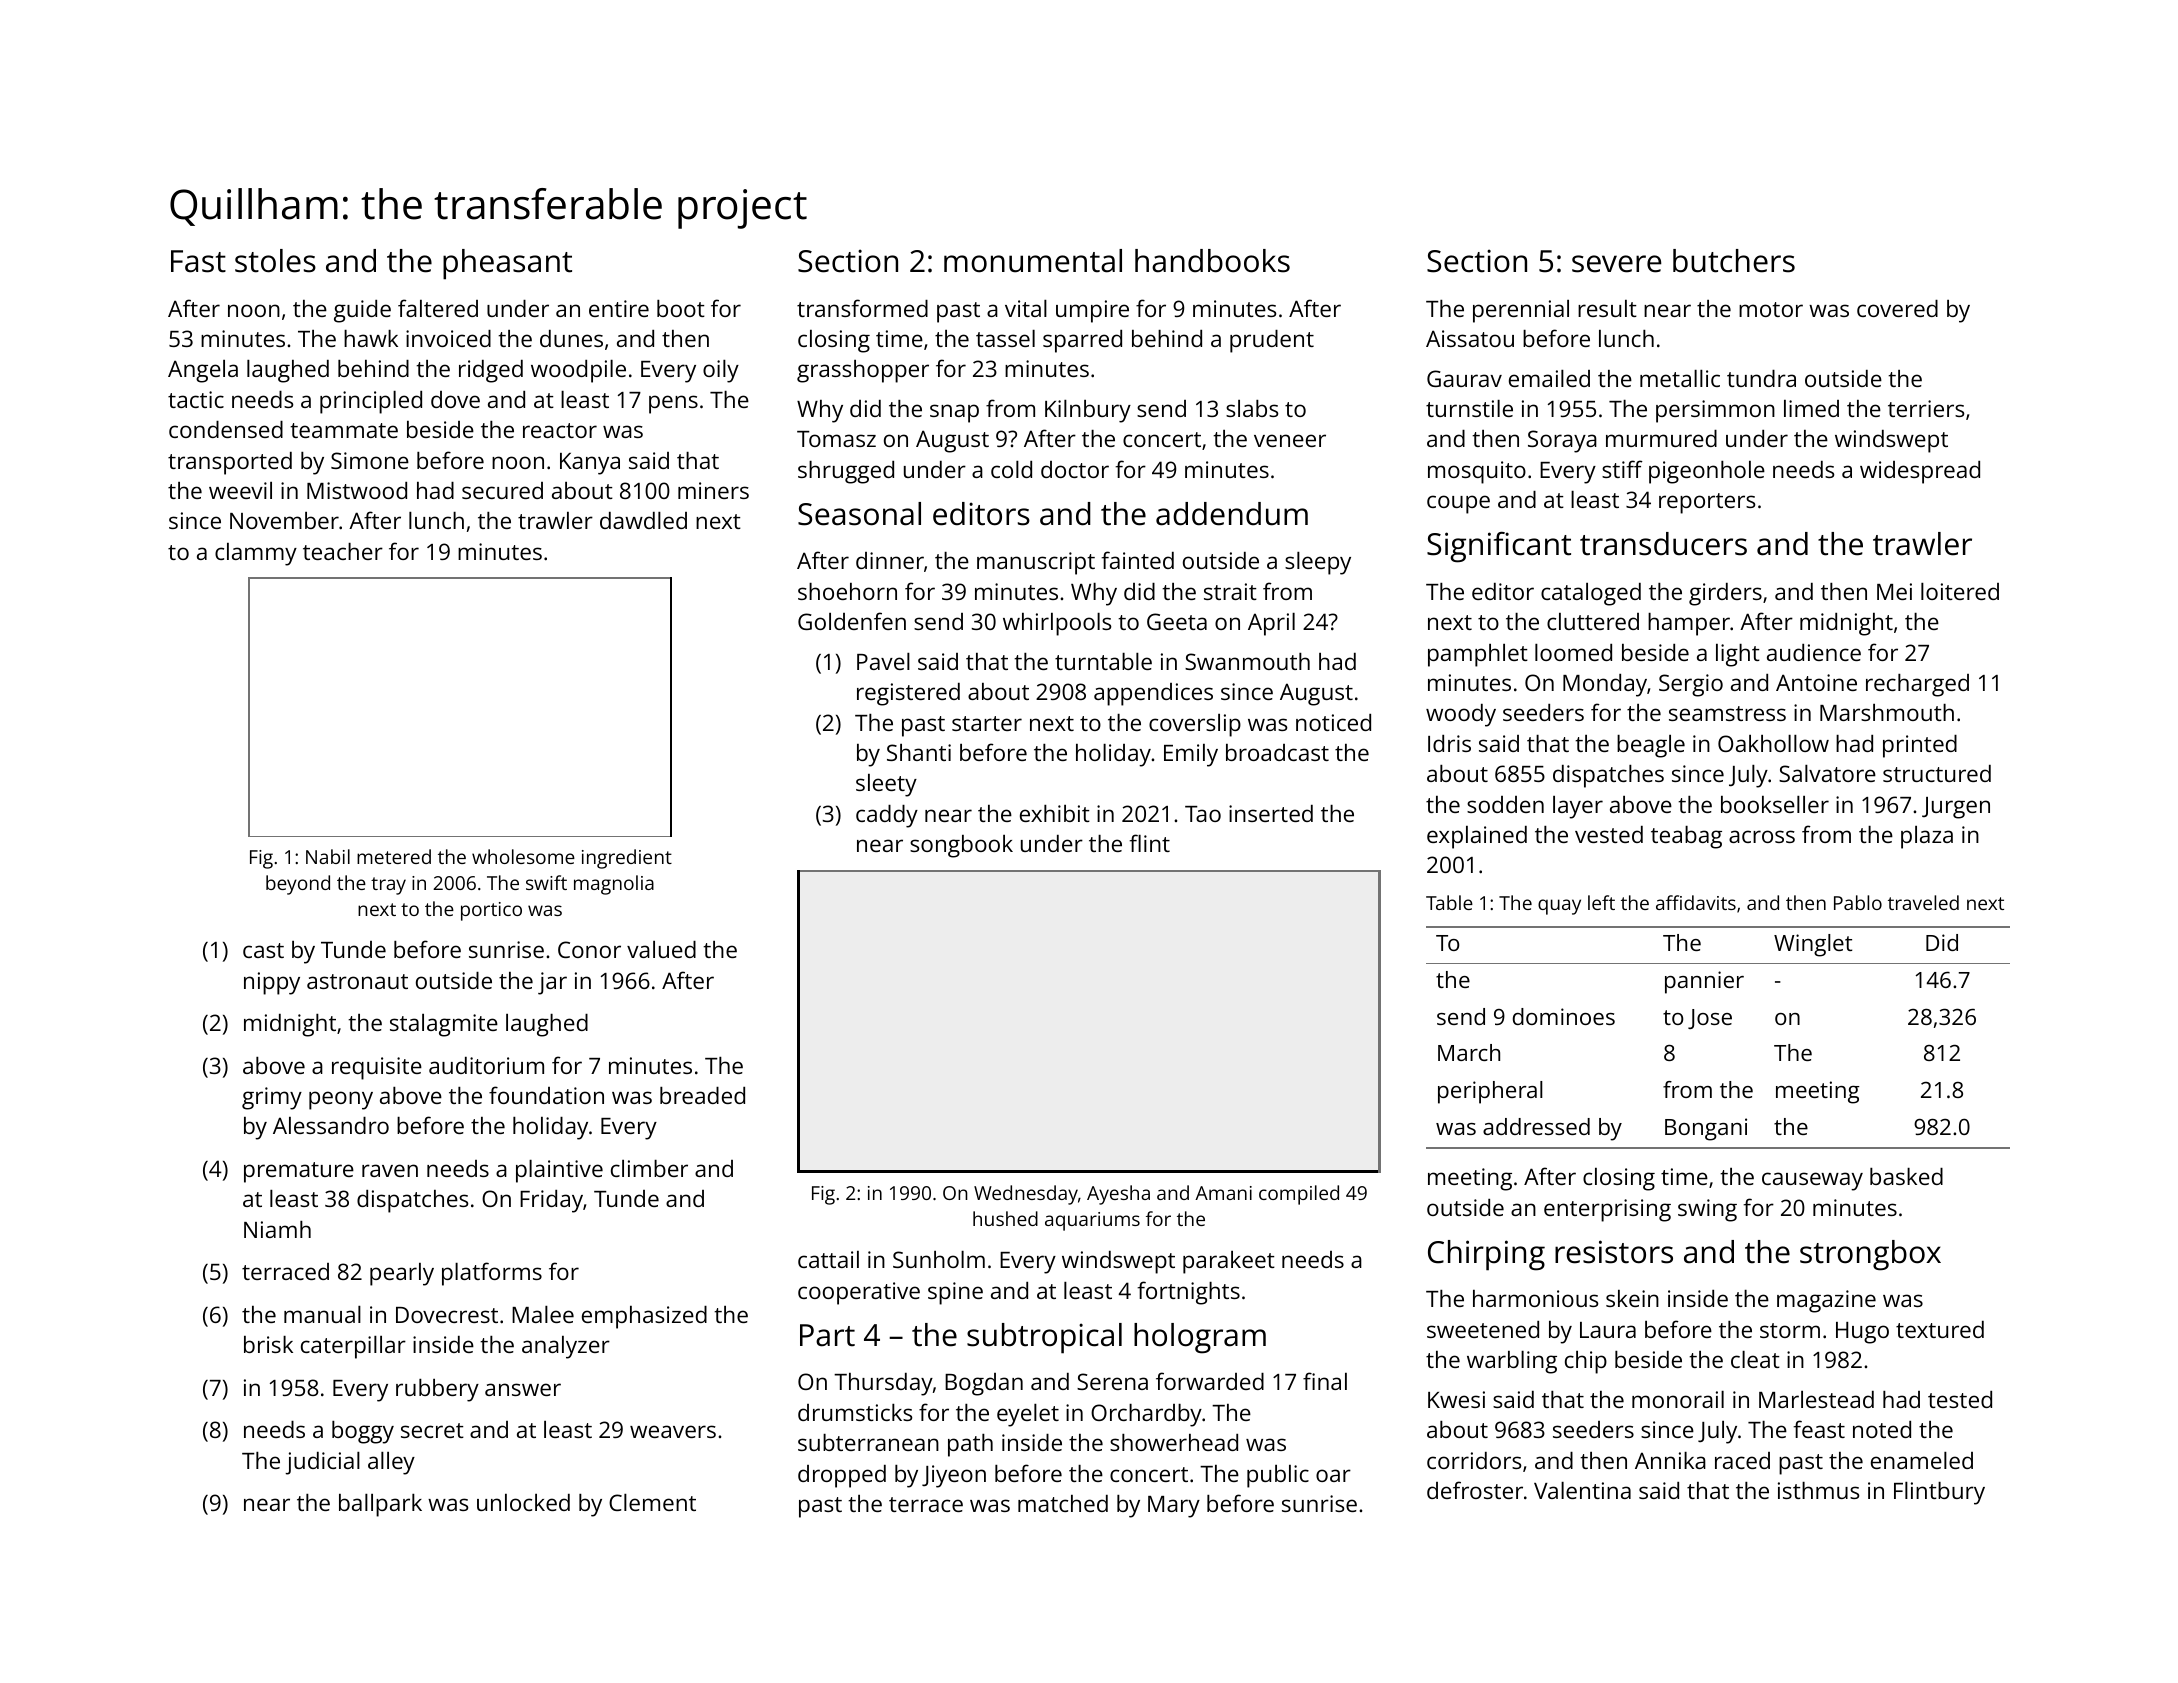 This image has height=1683, width=2178. Describe the element at coordinates (1092, 311) in the image. I see `umpire` at that location.
